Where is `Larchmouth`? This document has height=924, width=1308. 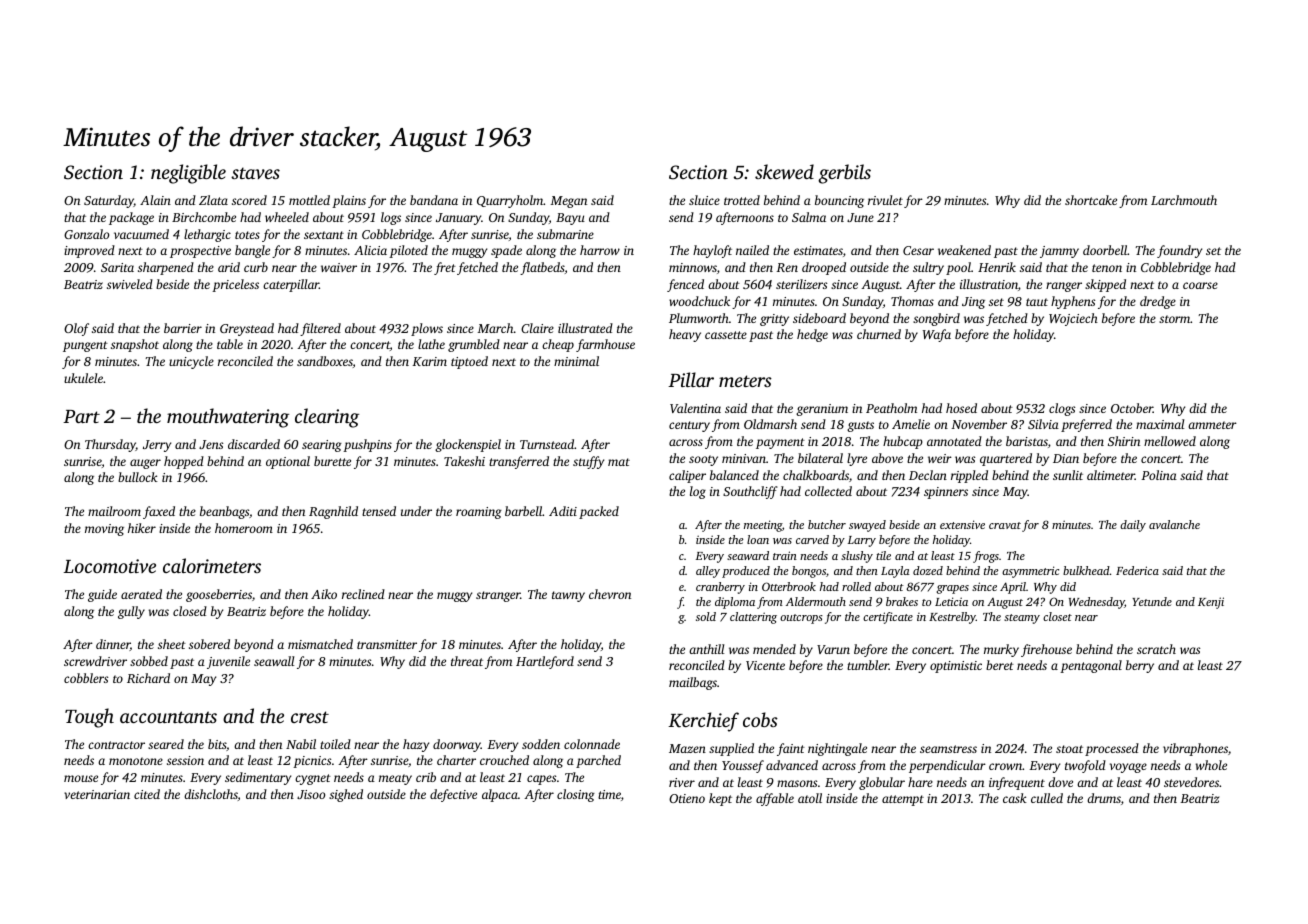
Larchmouth is located at coordinates (1184, 200).
